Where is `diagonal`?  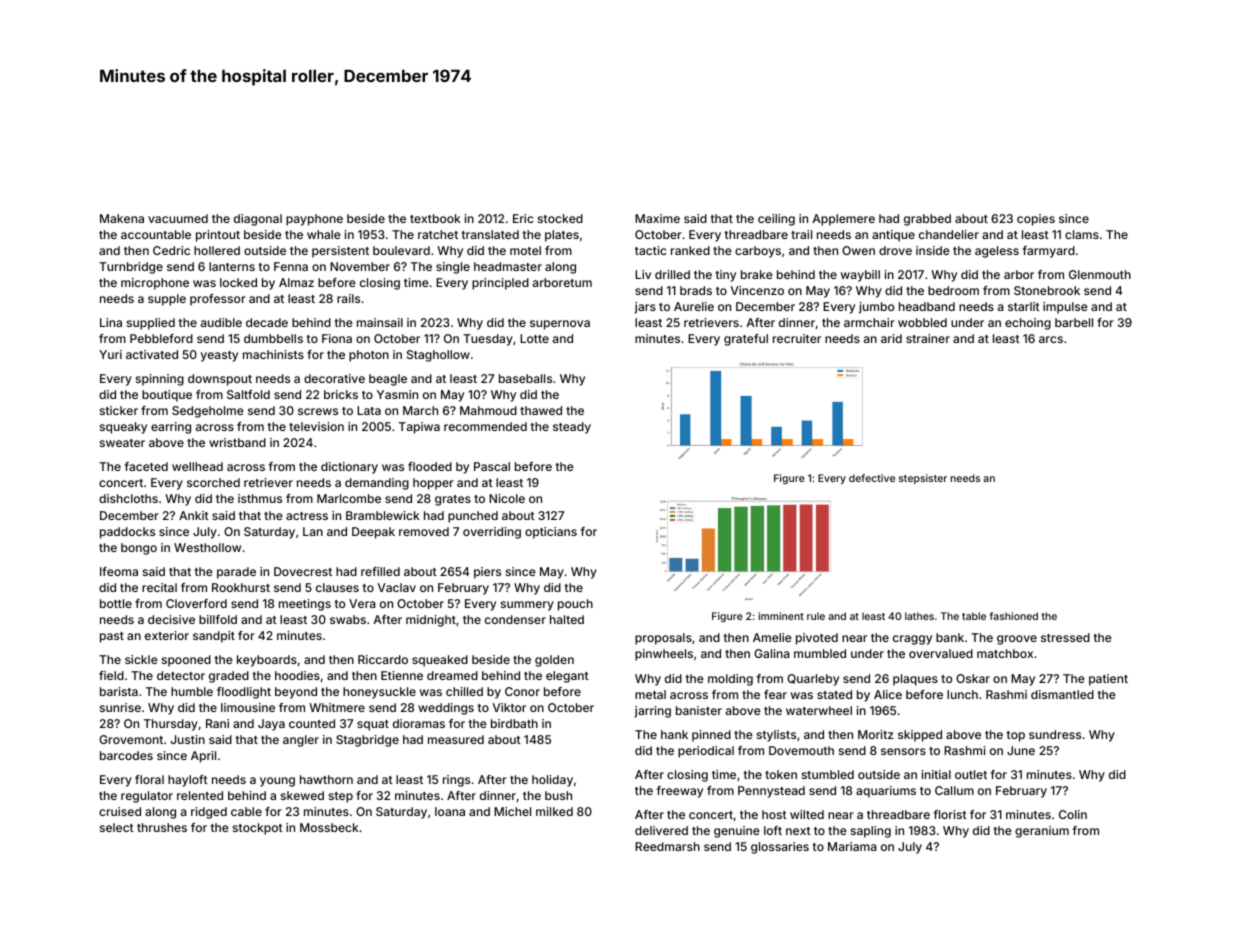 diagonal is located at coordinates (258, 220).
